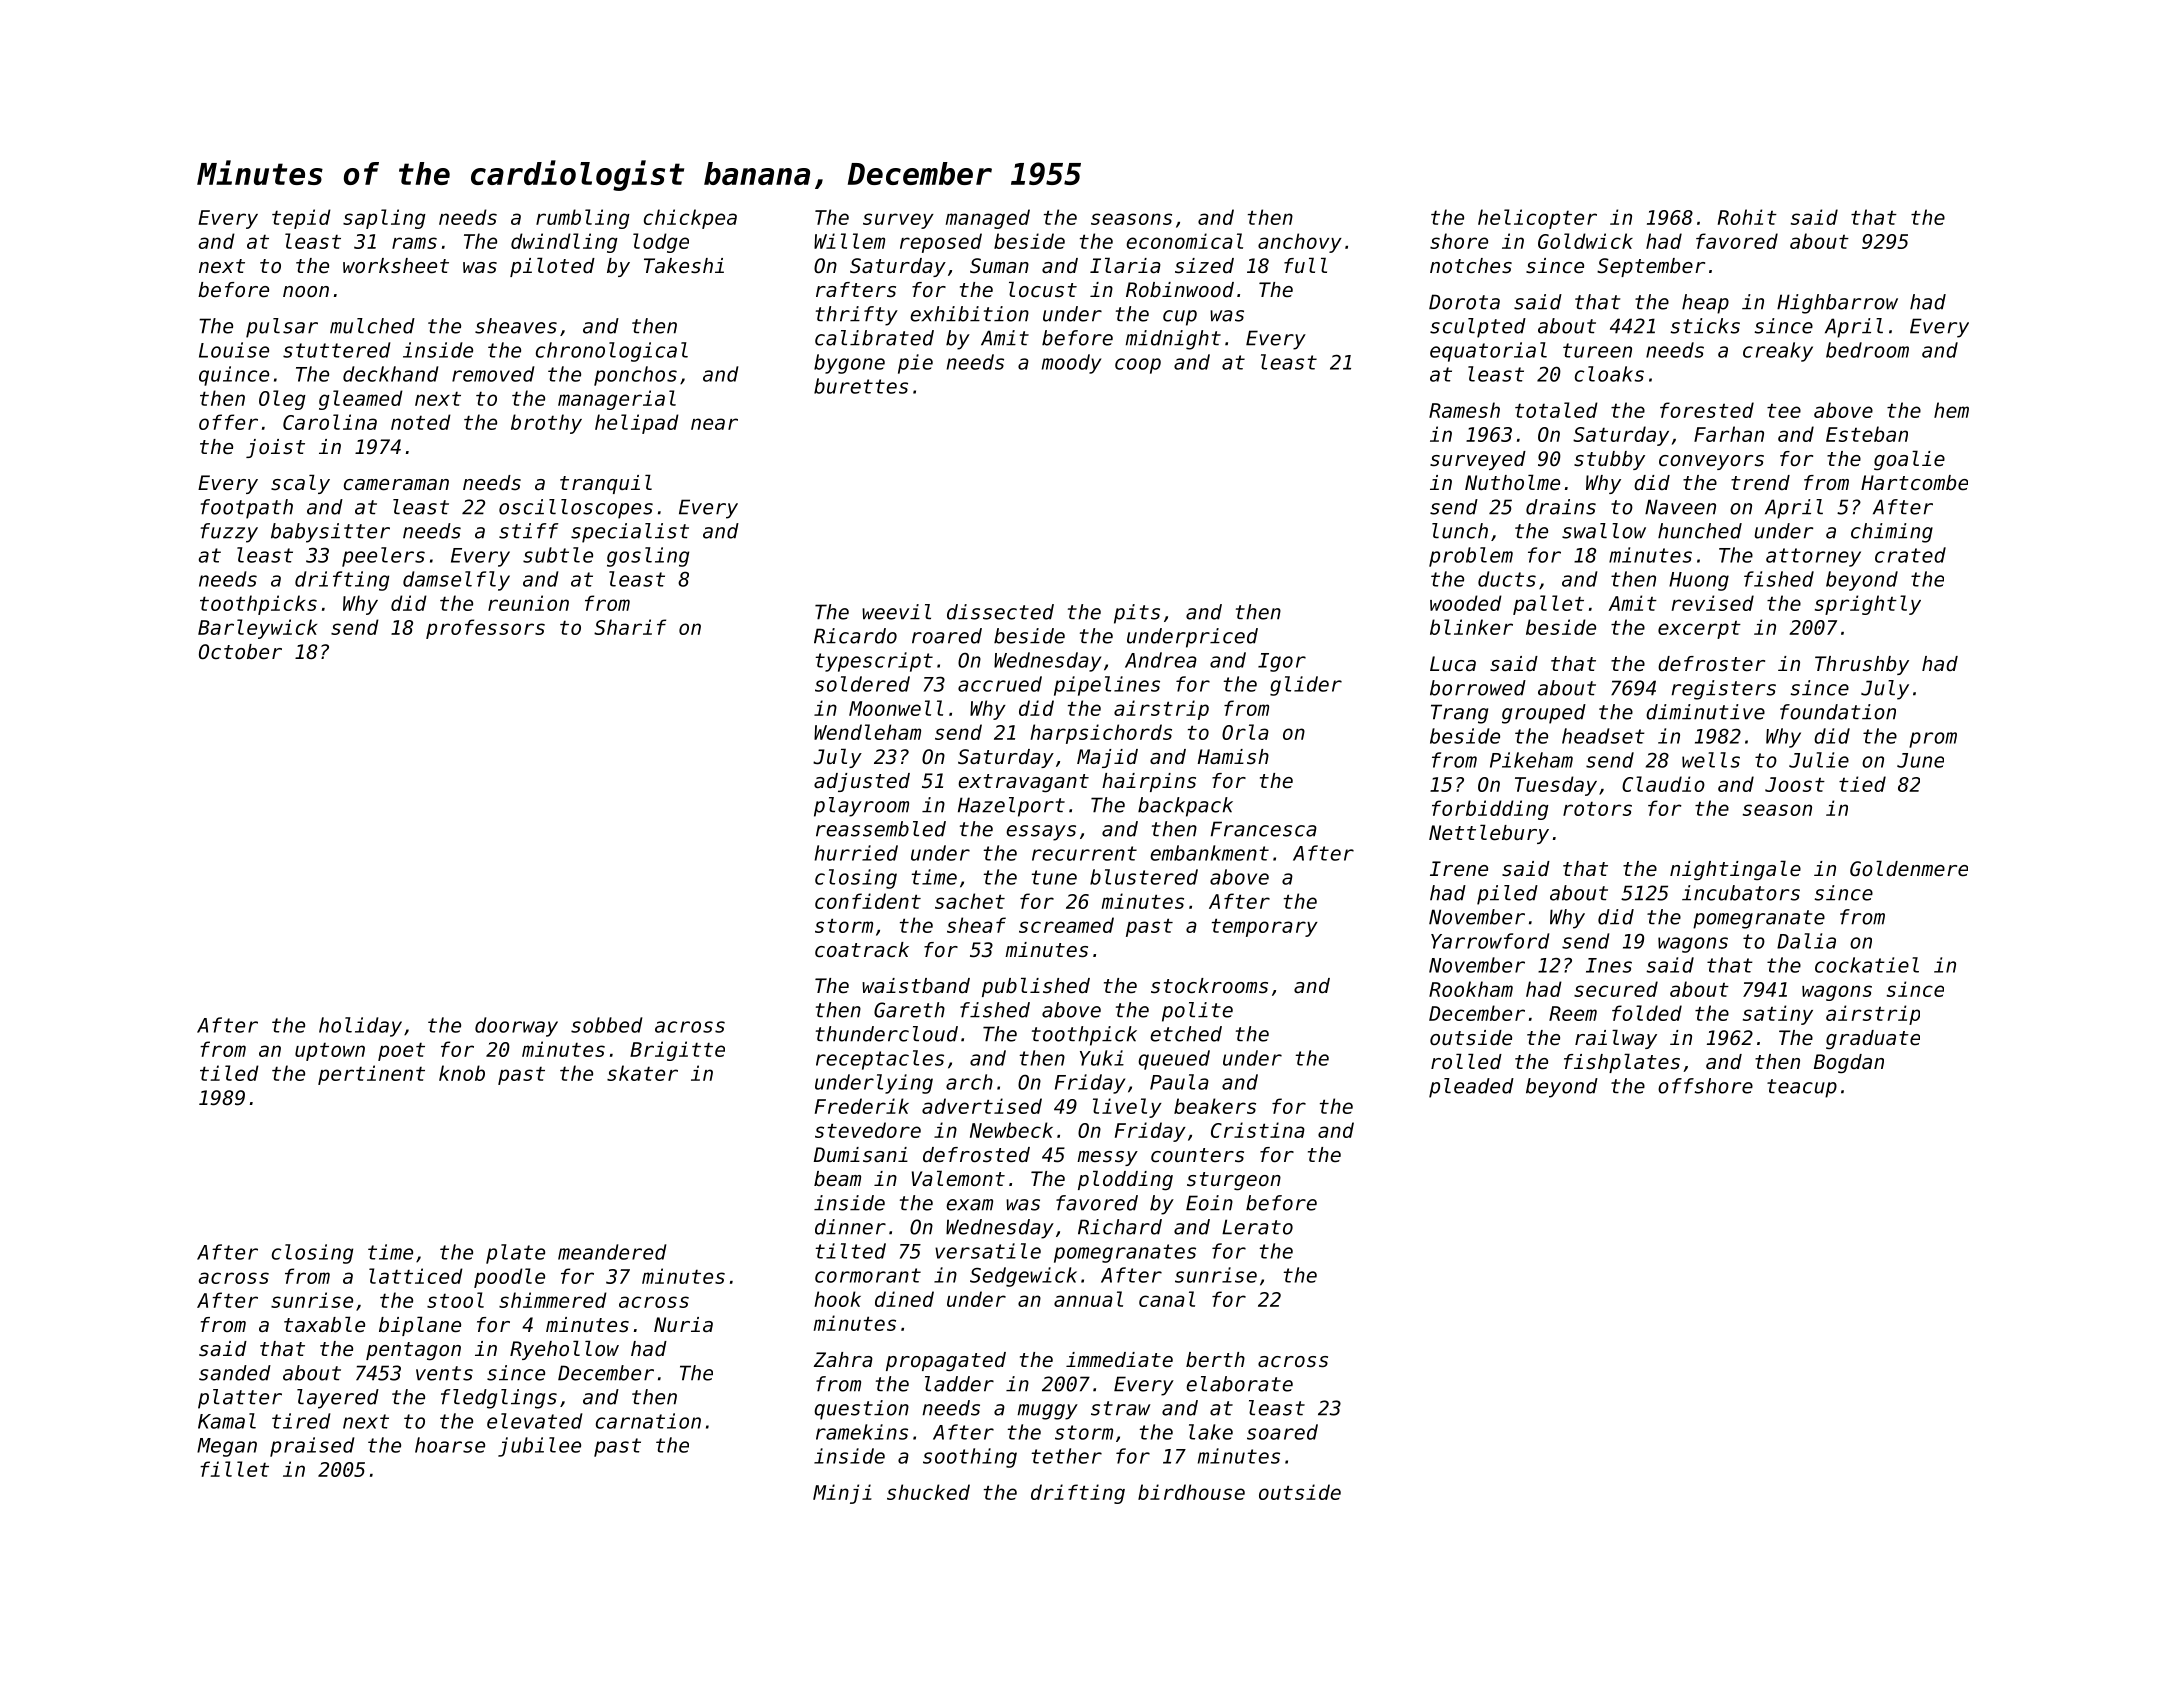 Image resolution: width=2178 pixels, height=1683 pixels. Describe the element at coordinates (1909, 868) in the screenshot. I see `Goldenmere` at that location.
